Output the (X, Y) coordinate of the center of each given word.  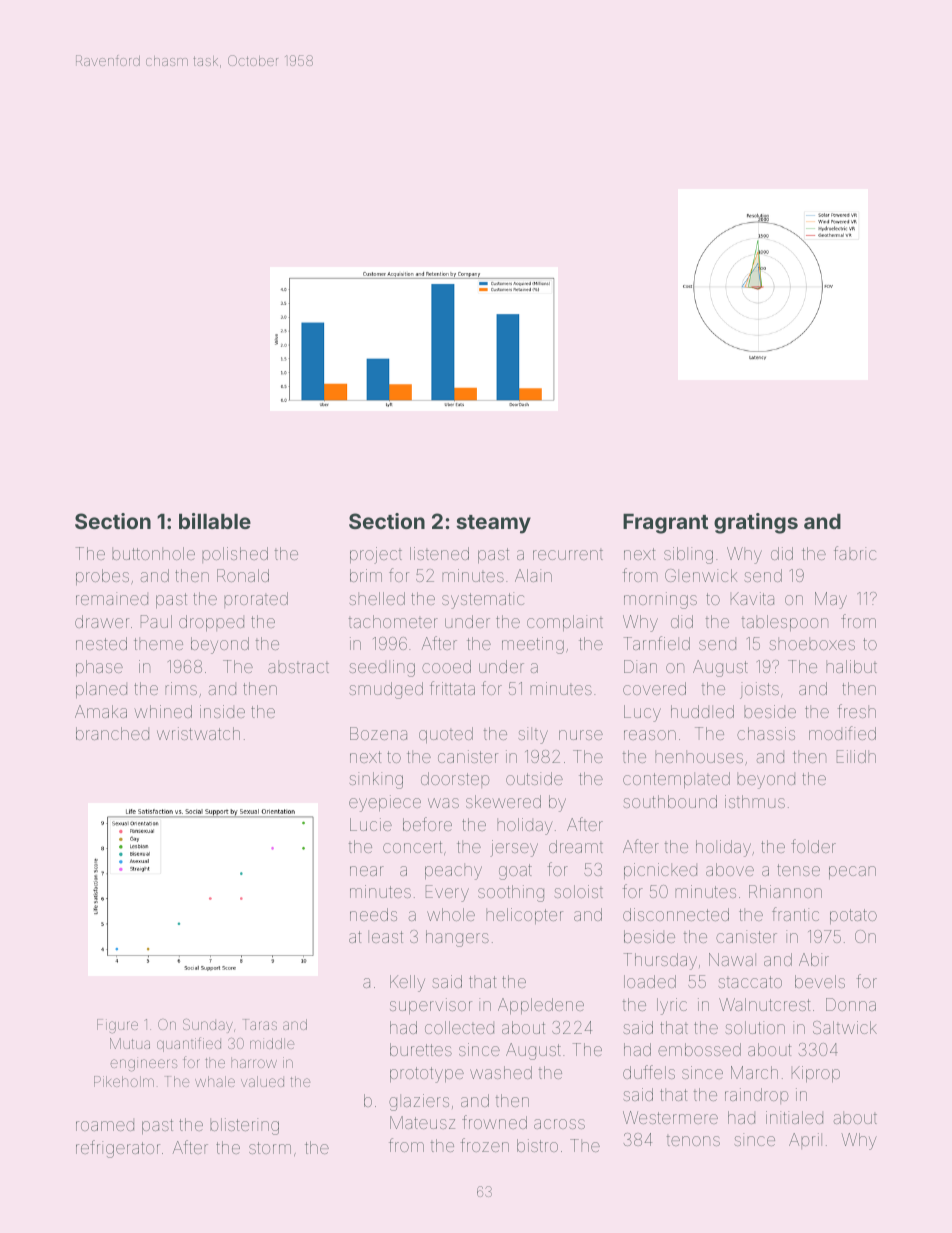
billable (215, 521)
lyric (672, 1006)
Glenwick (701, 575)
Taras (260, 1024)
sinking (376, 780)
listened (439, 553)
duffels (649, 1072)
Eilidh (856, 756)
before (427, 824)
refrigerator (118, 1149)
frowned (494, 1122)
